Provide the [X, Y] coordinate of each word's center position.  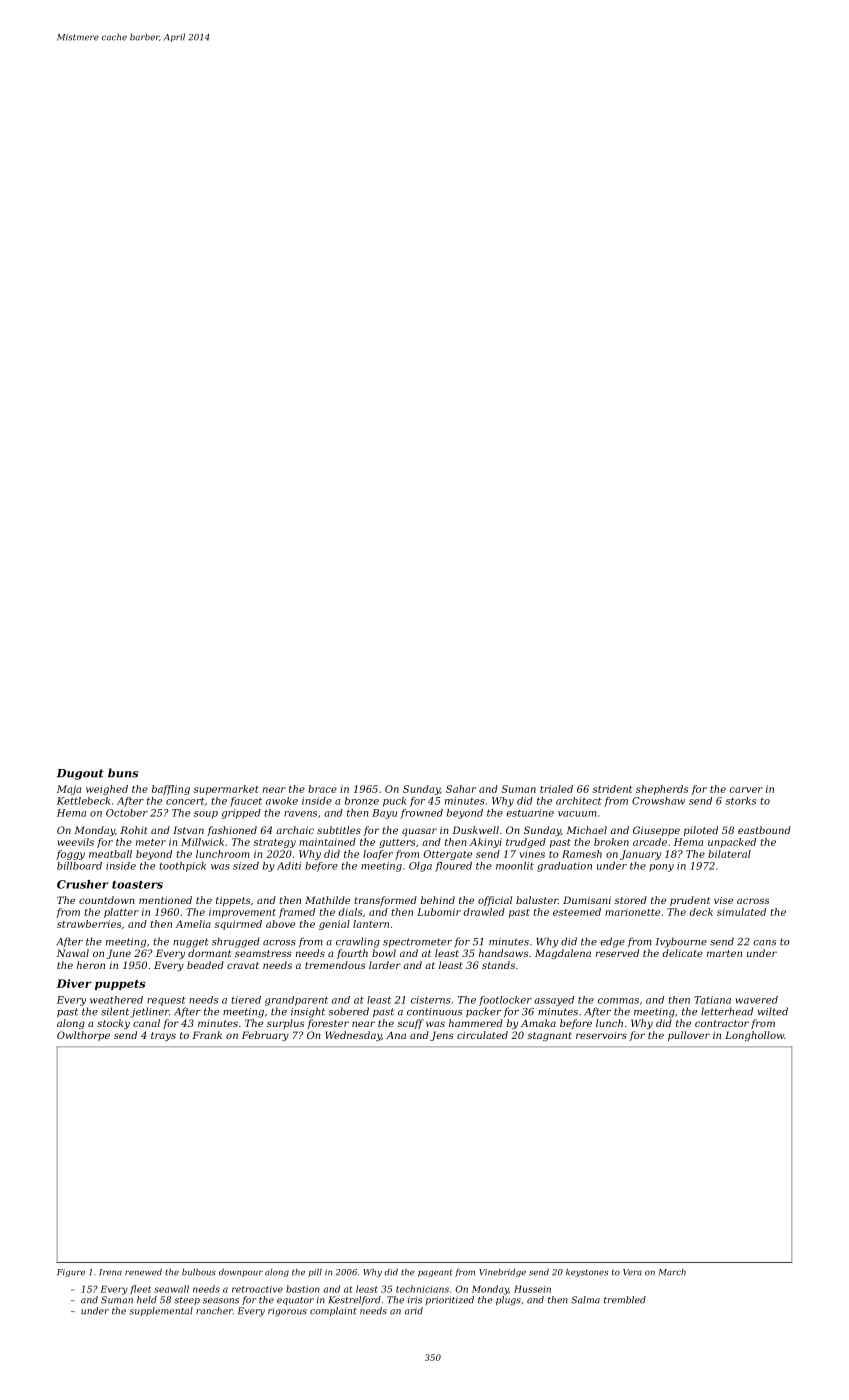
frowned [421, 814]
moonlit [515, 866]
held [147, 1300]
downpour [241, 1273]
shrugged [236, 942]
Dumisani [587, 900]
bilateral [729, 854]
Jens [441, 1036]
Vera [632, 1272]
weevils [75, 842]
